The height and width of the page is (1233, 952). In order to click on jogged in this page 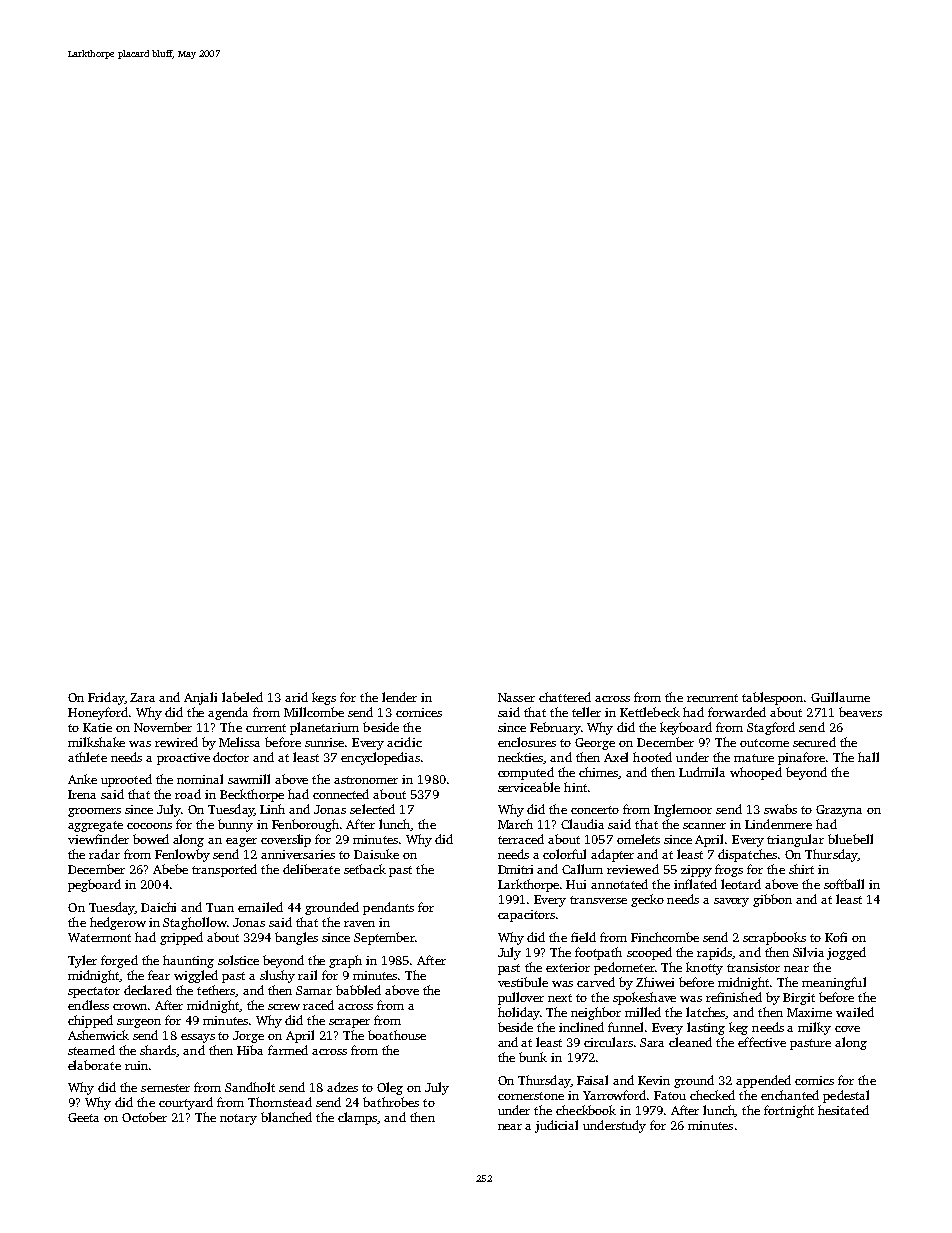, I will do `click(846, 953)`.
